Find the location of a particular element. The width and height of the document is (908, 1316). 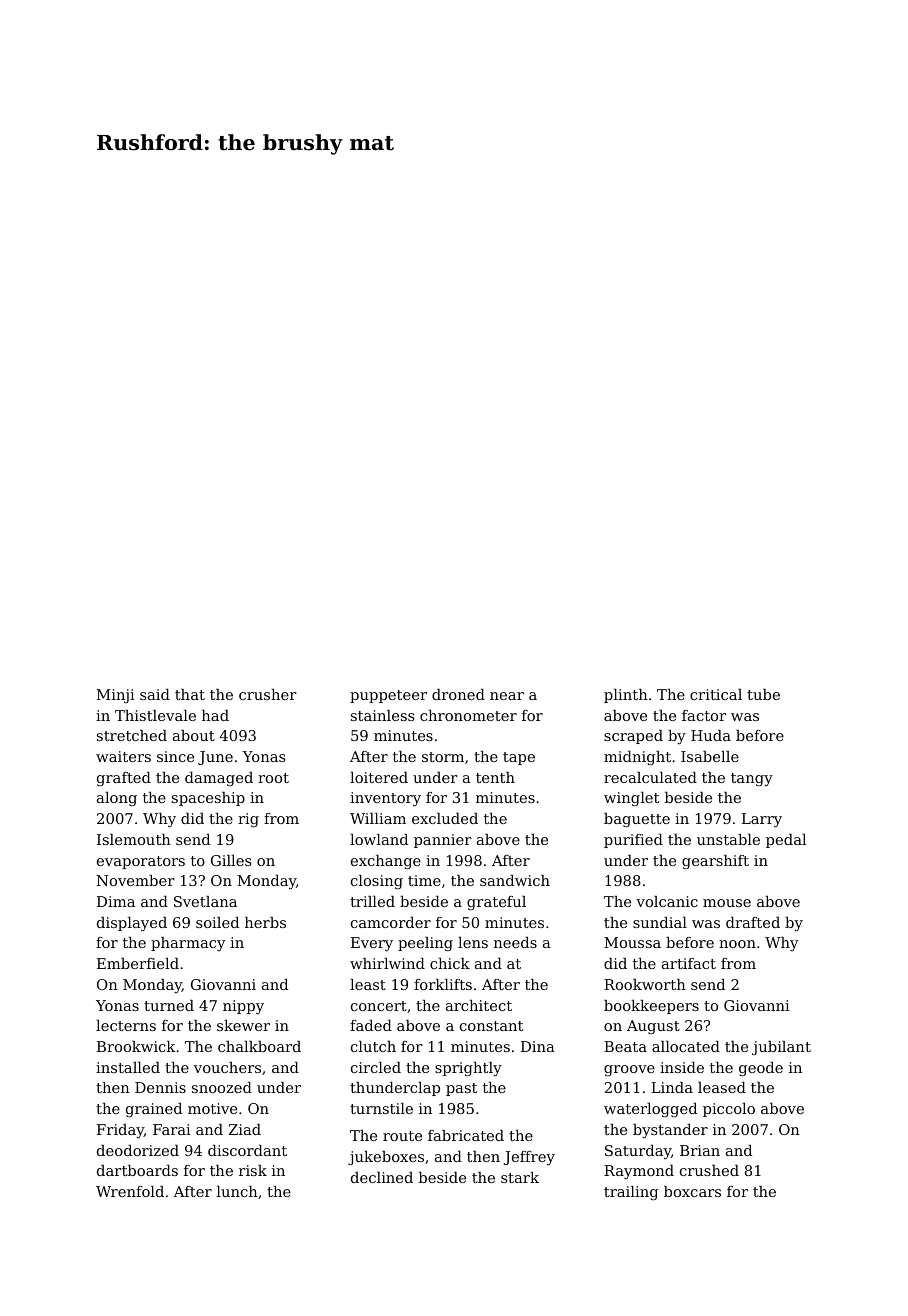

architect is located at coordinates (479, 1005).
